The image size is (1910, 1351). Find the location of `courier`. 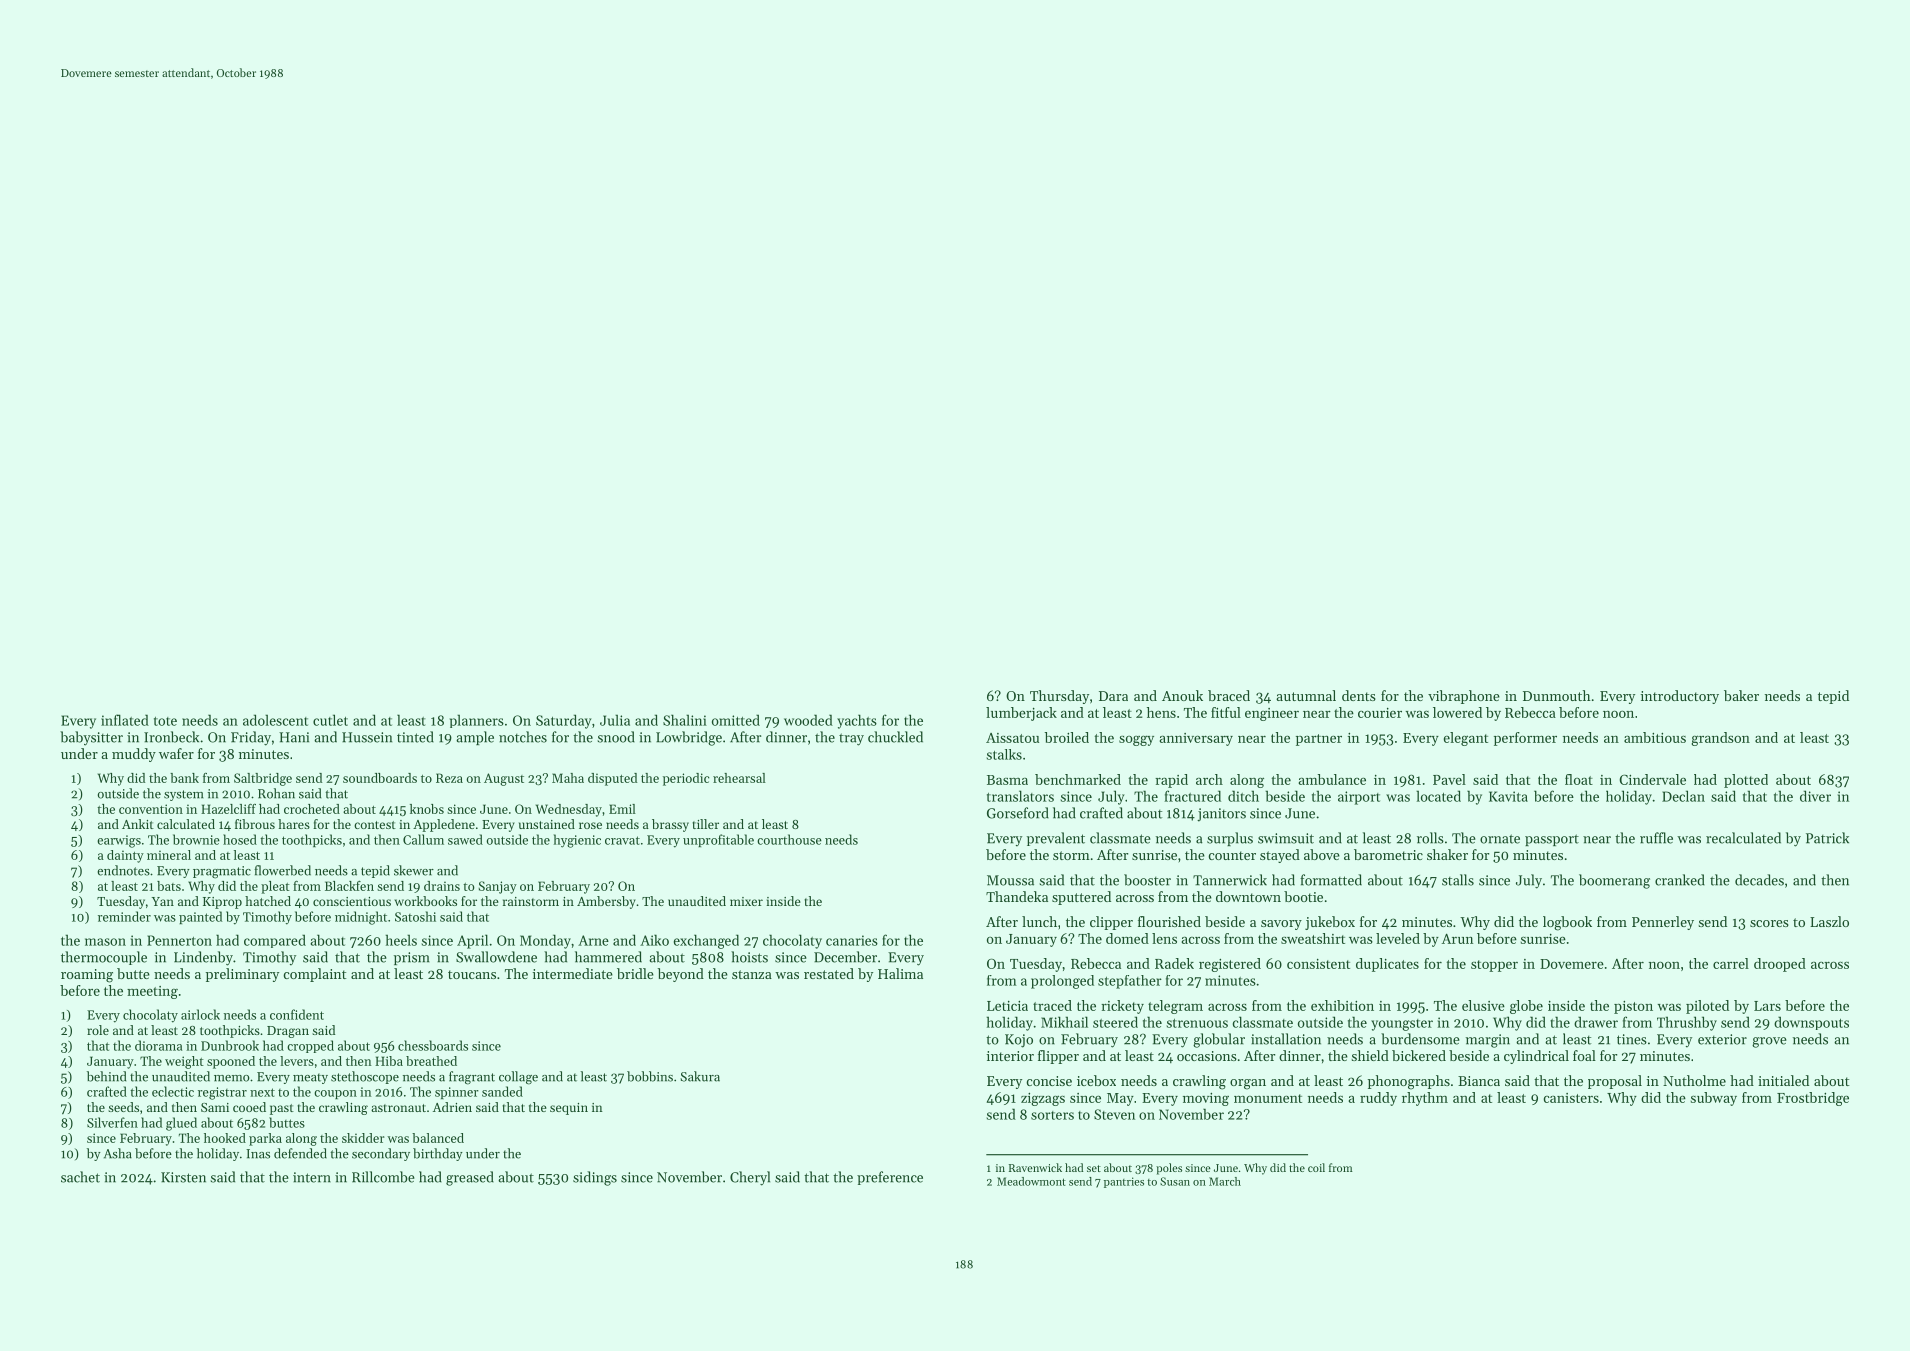

courier is located at coordinates (1380, 713).
